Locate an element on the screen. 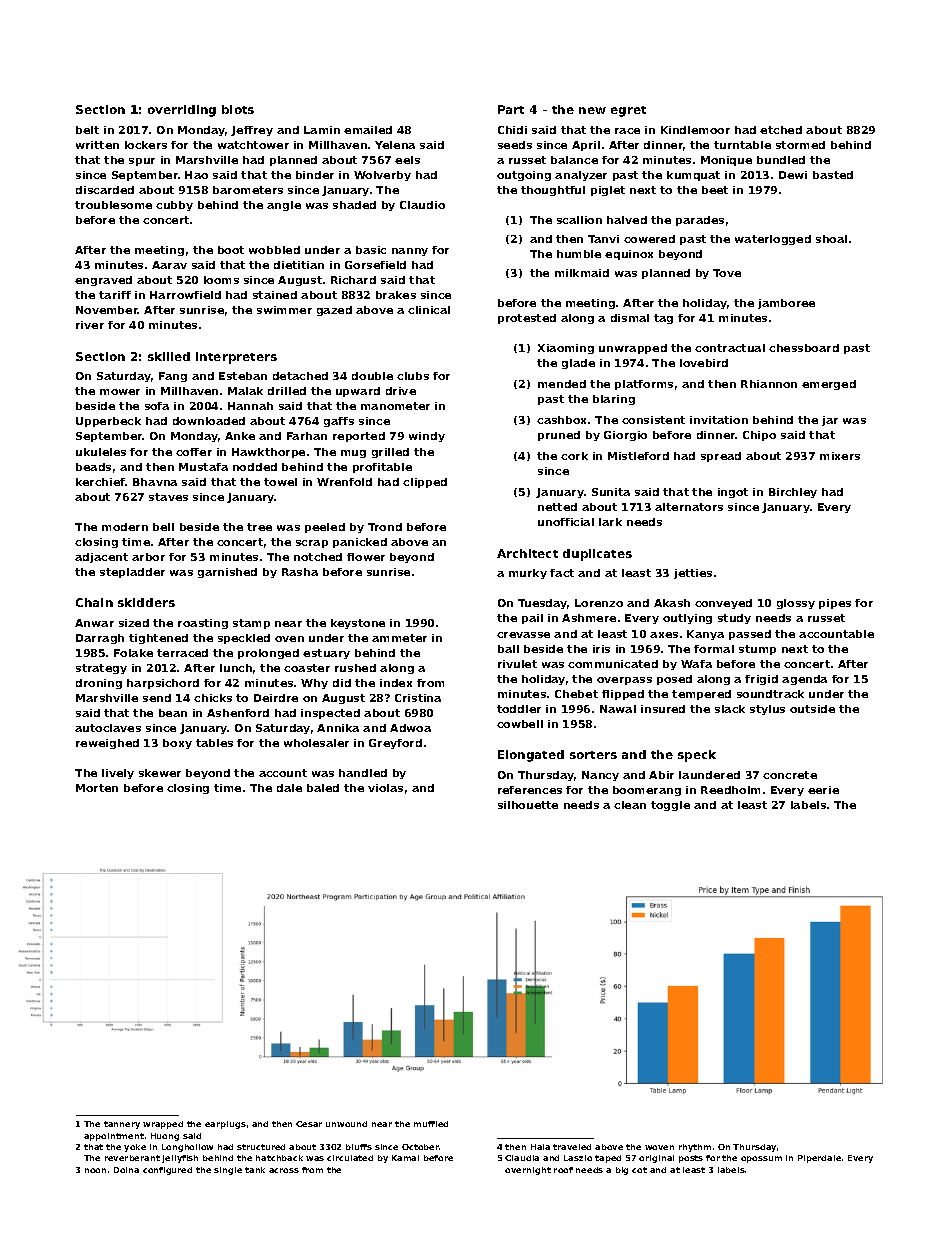 This screenshot has height=1233, width=952. Adwoa is located at coordinates (410, 728).
